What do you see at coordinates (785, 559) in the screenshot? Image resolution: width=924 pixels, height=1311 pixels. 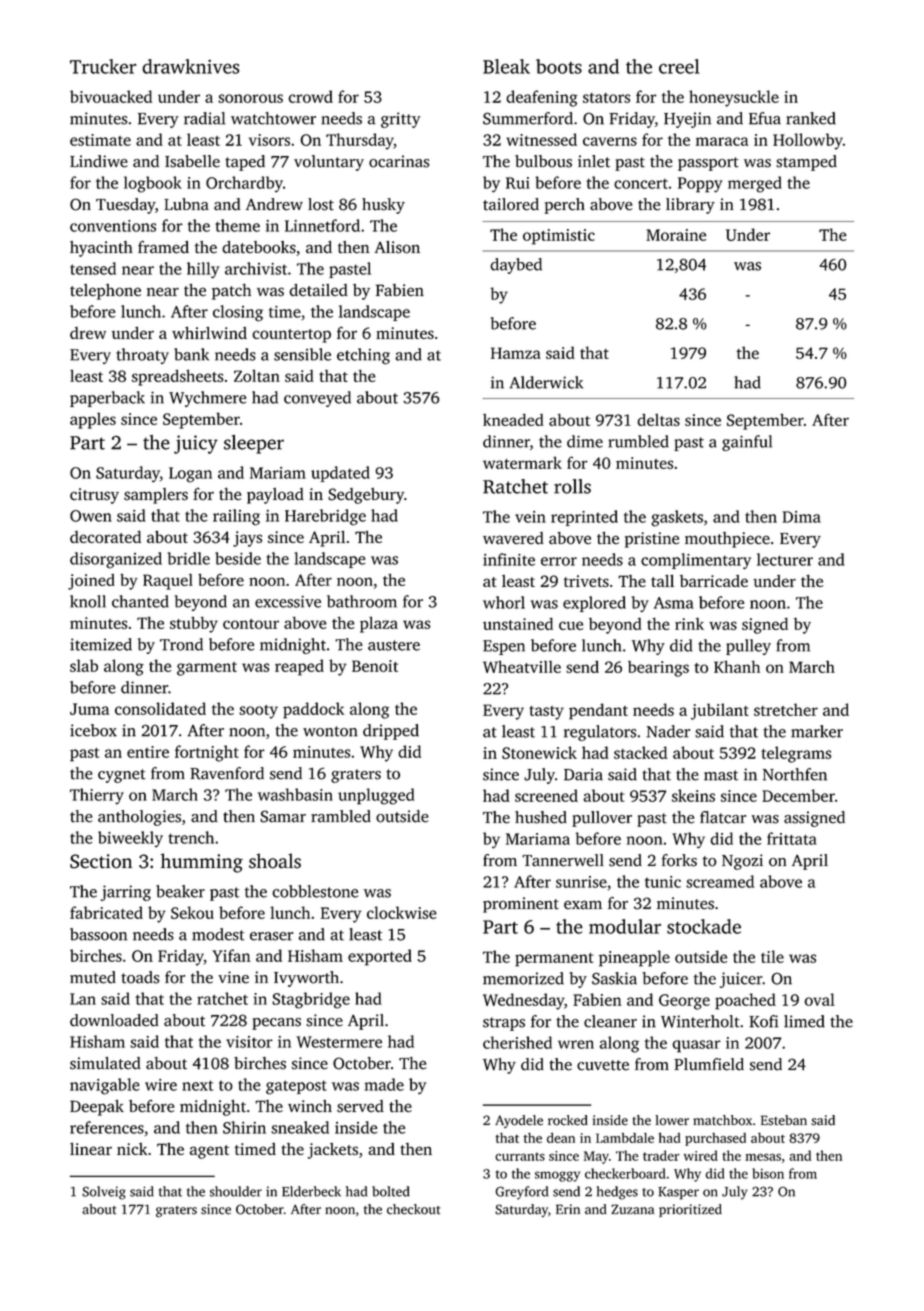 I see `lecturer` at bounding box center [785, 559].
